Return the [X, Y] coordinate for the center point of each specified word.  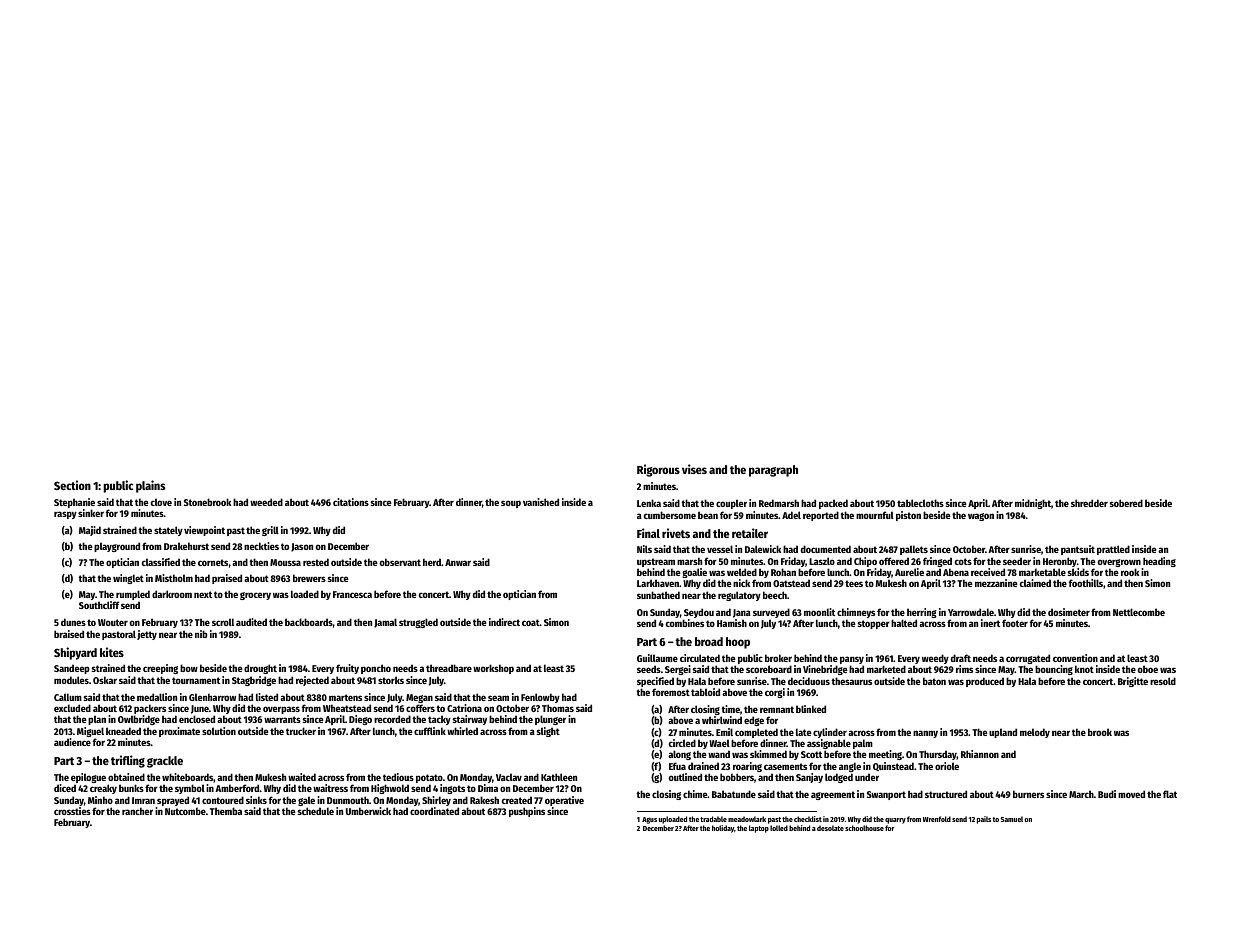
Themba [226, 811]
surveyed [771, 613]
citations [351, 502]
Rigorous [658, 470]
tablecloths [920, 503]
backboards [309, 622]
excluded [72, 708]
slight [548, 732]
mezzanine [996, 583]
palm [863, 745]
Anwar [458, 562]
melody [1035, 733]
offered [894, 561]
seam [498, 698]
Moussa [285, 562]
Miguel [90, 732]
